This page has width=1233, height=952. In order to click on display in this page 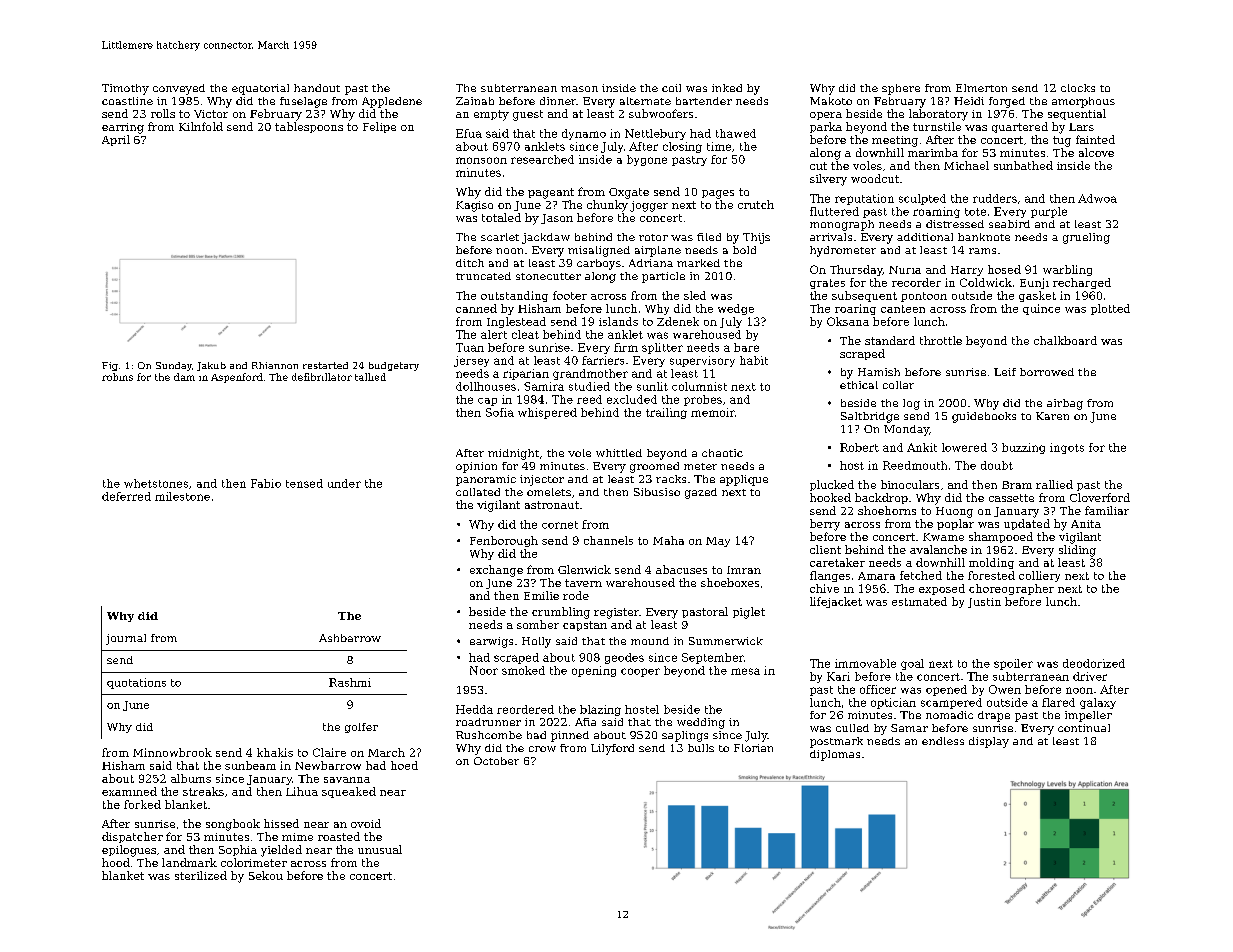, I will do `click(989, 742)`.
